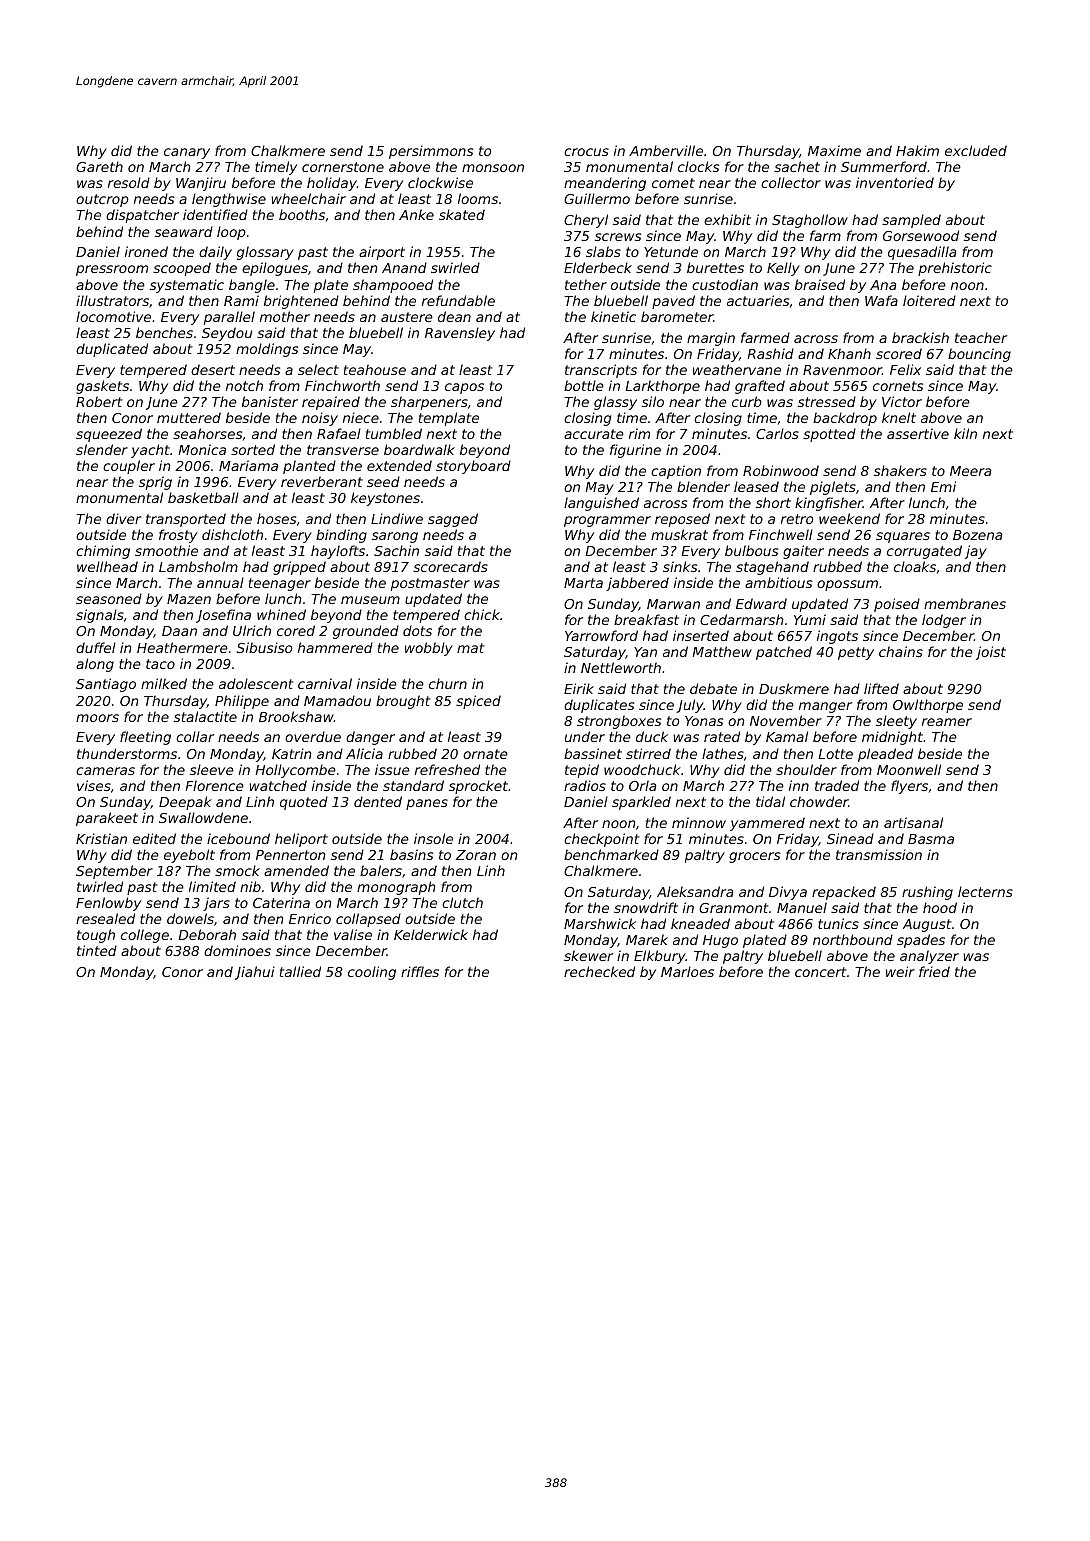  Describe the element at coordinates (777, 433) in the screenshot. I see `Carlos` at that location.
